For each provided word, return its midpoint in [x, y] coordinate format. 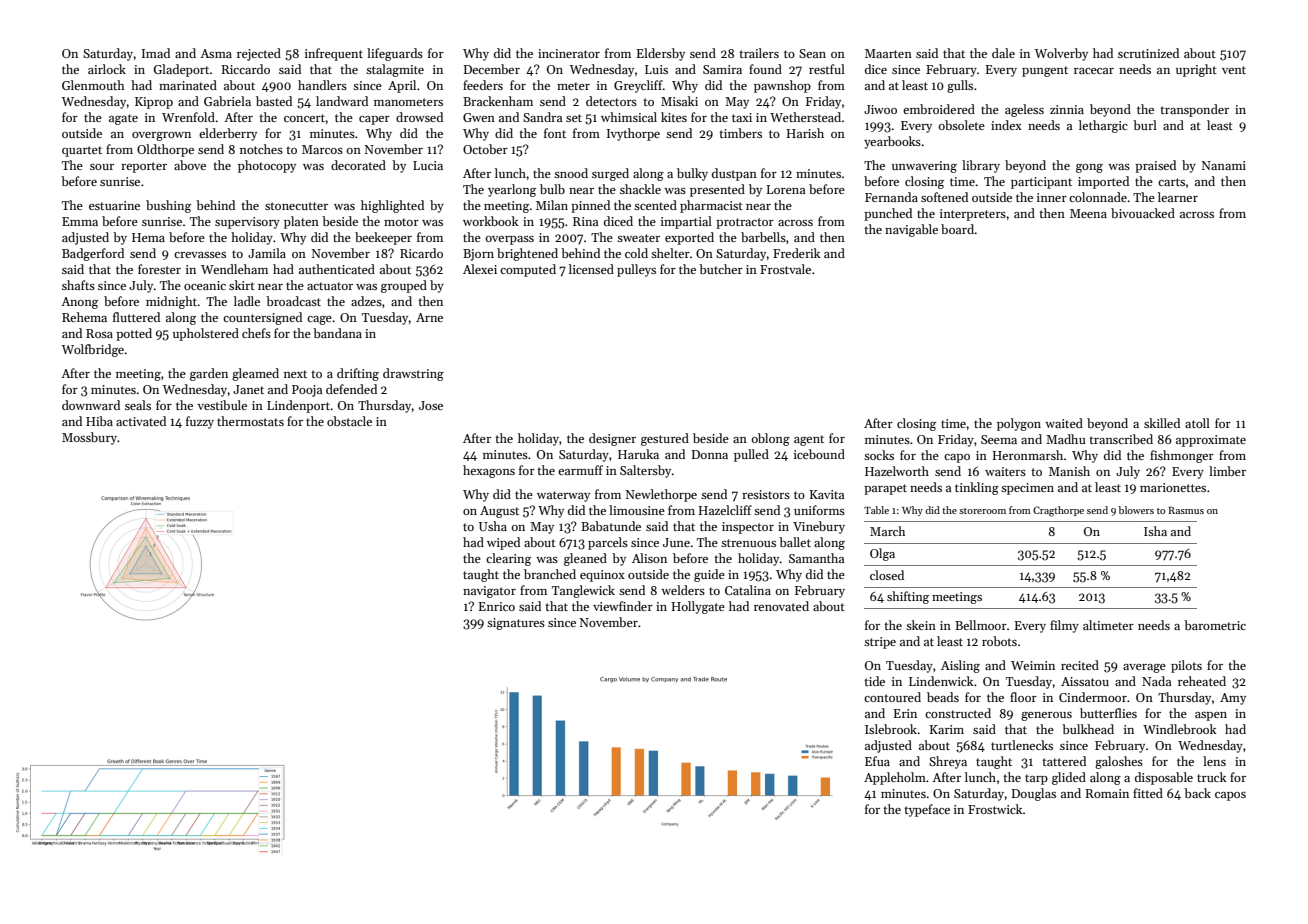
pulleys [636, 270]
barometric [1215, 625]
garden [209, 374]
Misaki [679, 101]
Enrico [497, 606]
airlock [107, 69]
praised [1155, 166]
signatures [516, 624]
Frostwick [995, 809]
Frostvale [785, 269]
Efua [877, 761]
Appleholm [895, 778]
